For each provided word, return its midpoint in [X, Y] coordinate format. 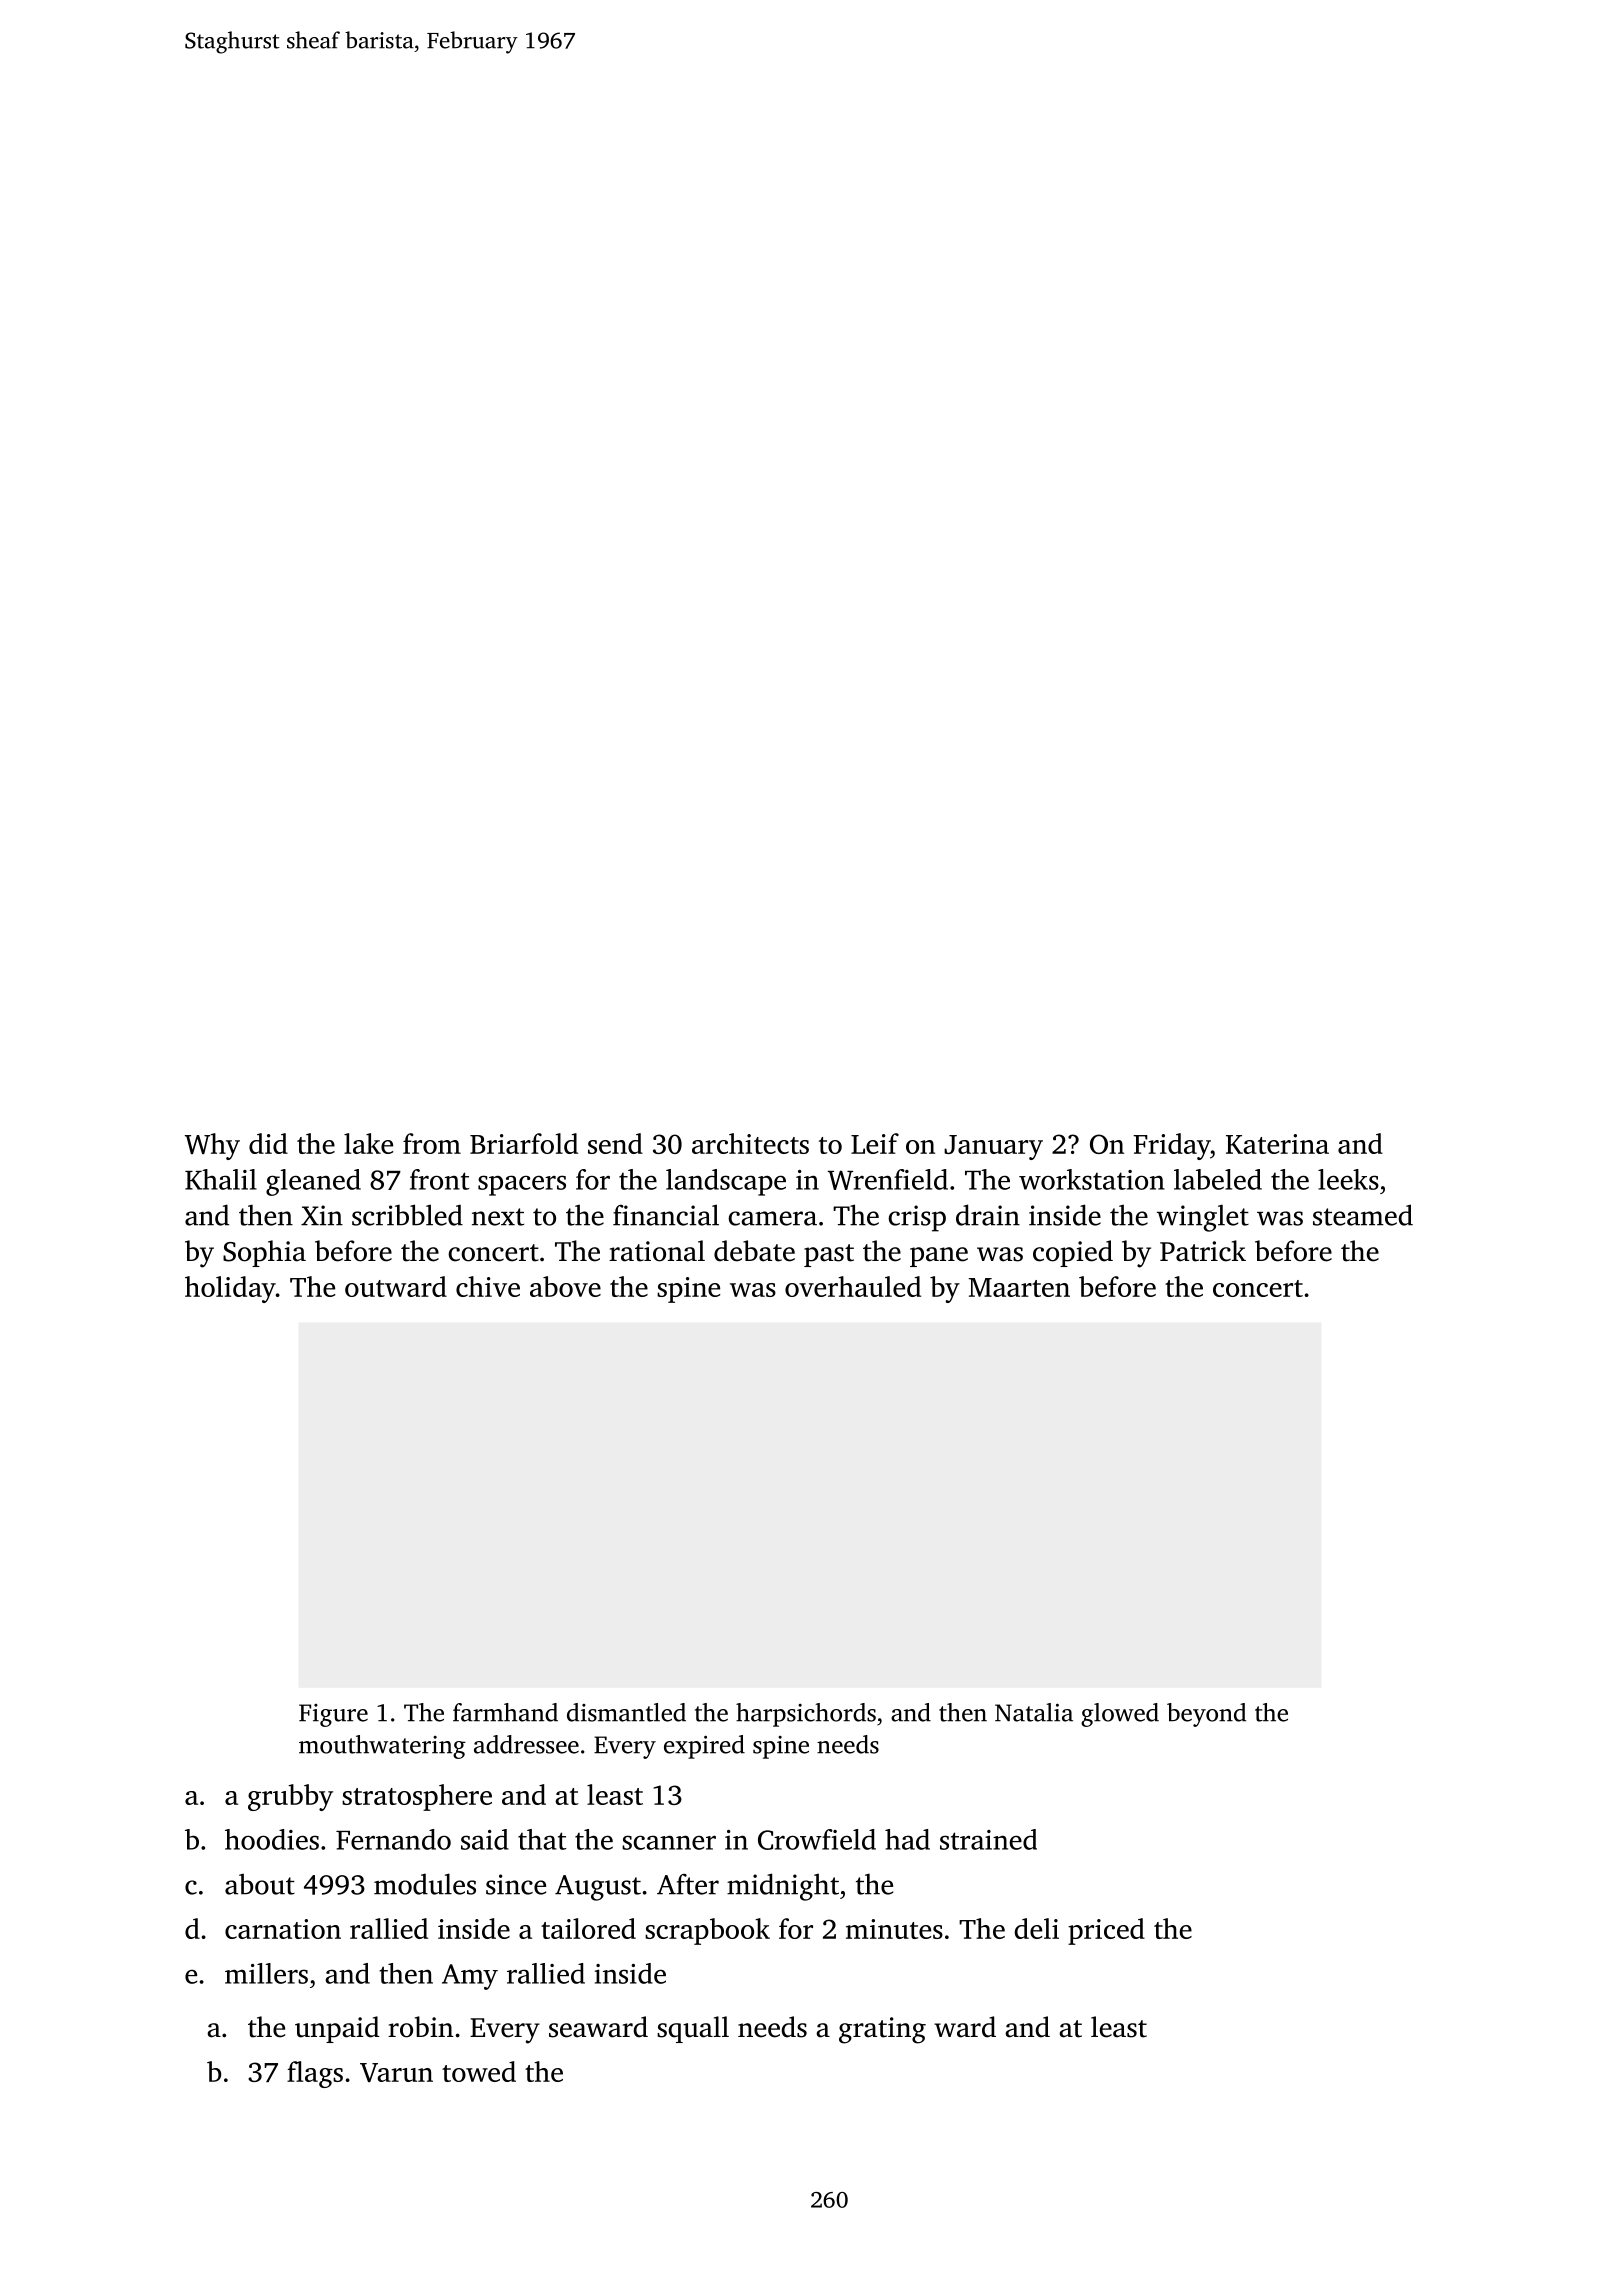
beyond [1207, 1715]
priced [1106, 1931]
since [516, 1884]
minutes [894, 1929]
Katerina [1277, 1144]
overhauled [853, 1286]
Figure [333, 1715]
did [268, 1143]
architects [750, 1143]
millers [266, 1973]
